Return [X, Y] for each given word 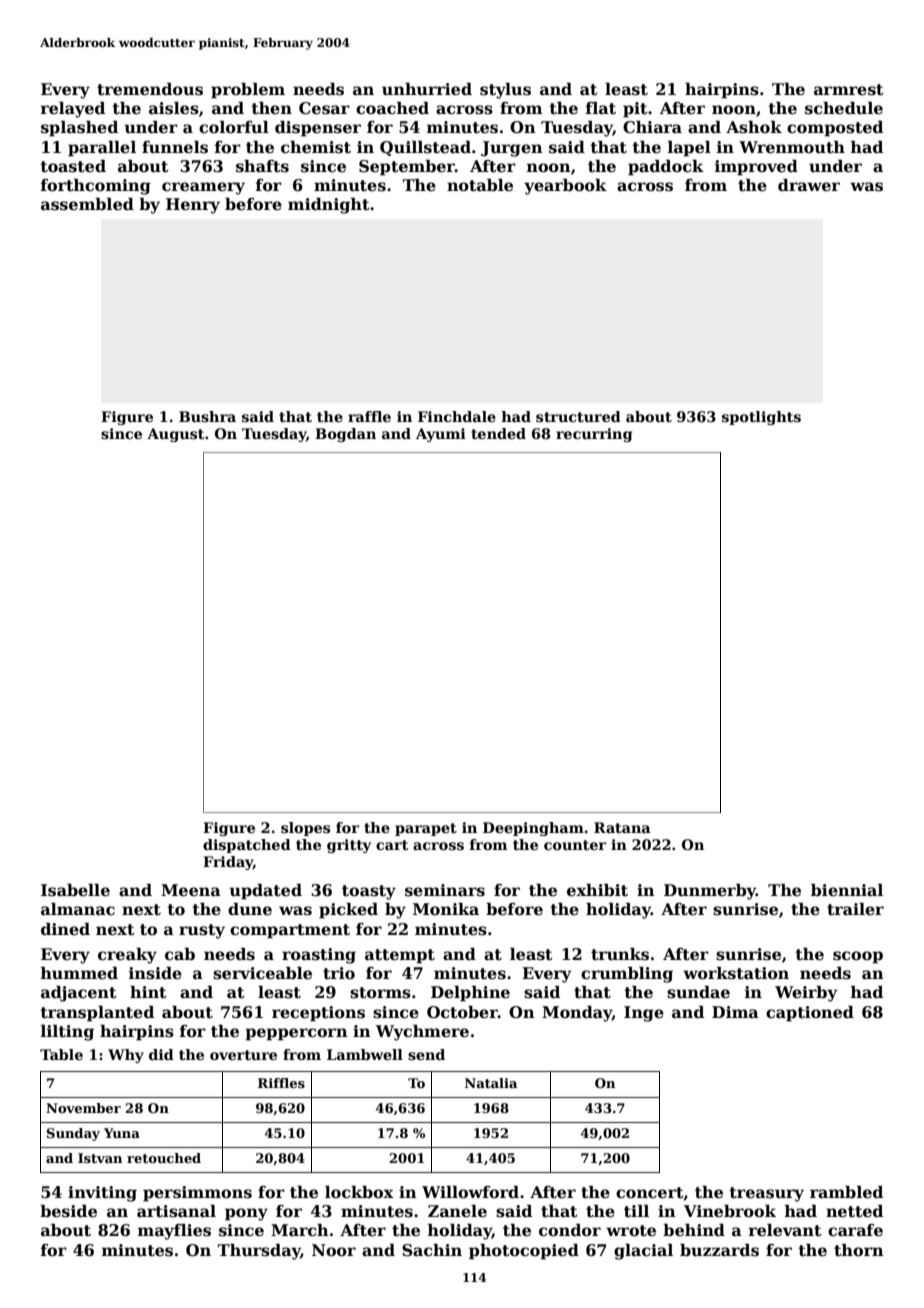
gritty [349, 846]
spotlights [761, 418]
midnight [329, 206]
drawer [809, 185]
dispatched [247, 846]
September [407, 168]
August [175, 435]
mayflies [174, 1232]
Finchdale [457, 416]
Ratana [622, 827]
